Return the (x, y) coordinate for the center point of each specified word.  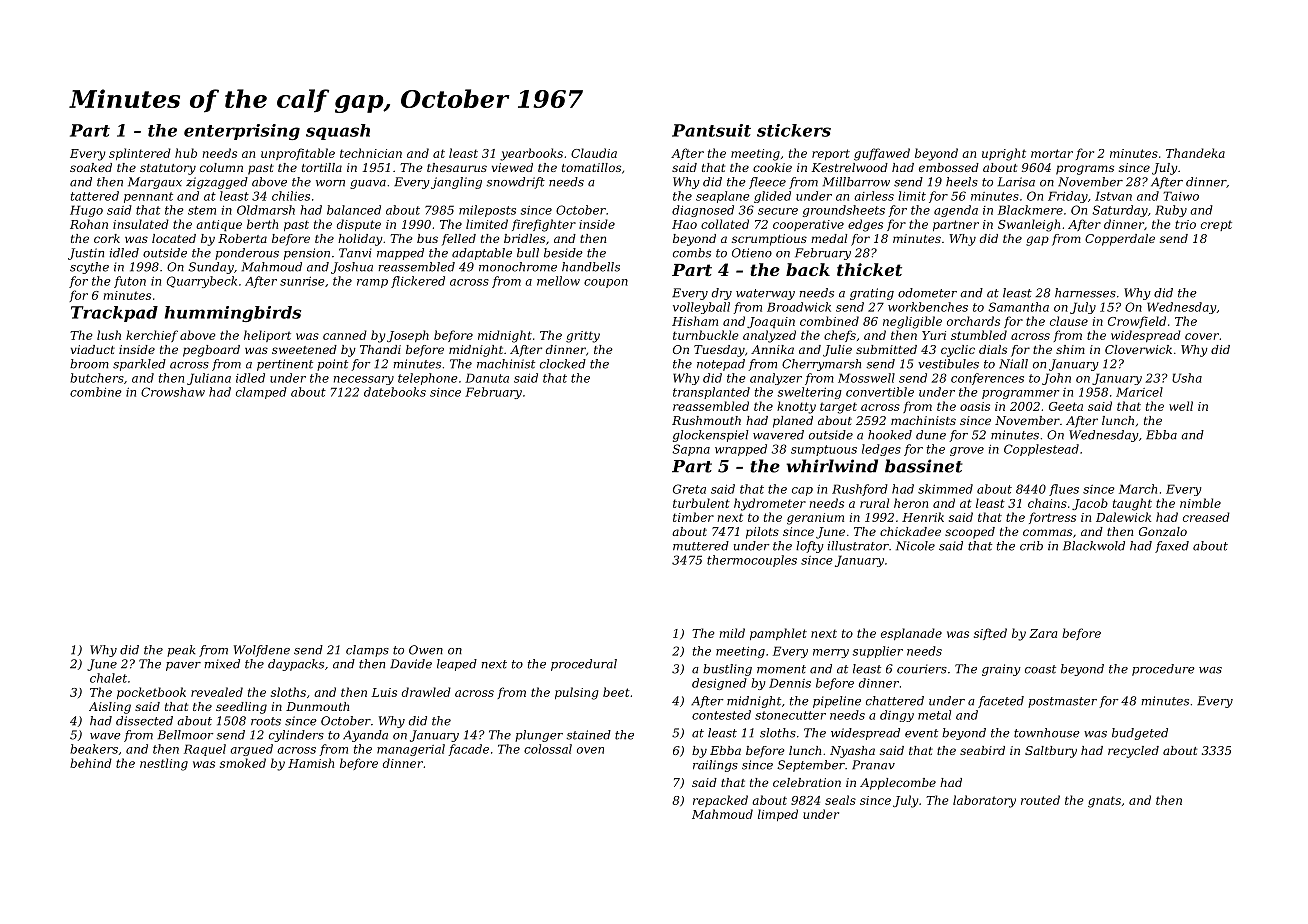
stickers (794, 130)
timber (693, 517)
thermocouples (752, 561)
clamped (261, 393)
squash (338, 132)
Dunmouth (317, 706)
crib (1031, 546)
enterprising (242, 132)
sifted (990, 634)
